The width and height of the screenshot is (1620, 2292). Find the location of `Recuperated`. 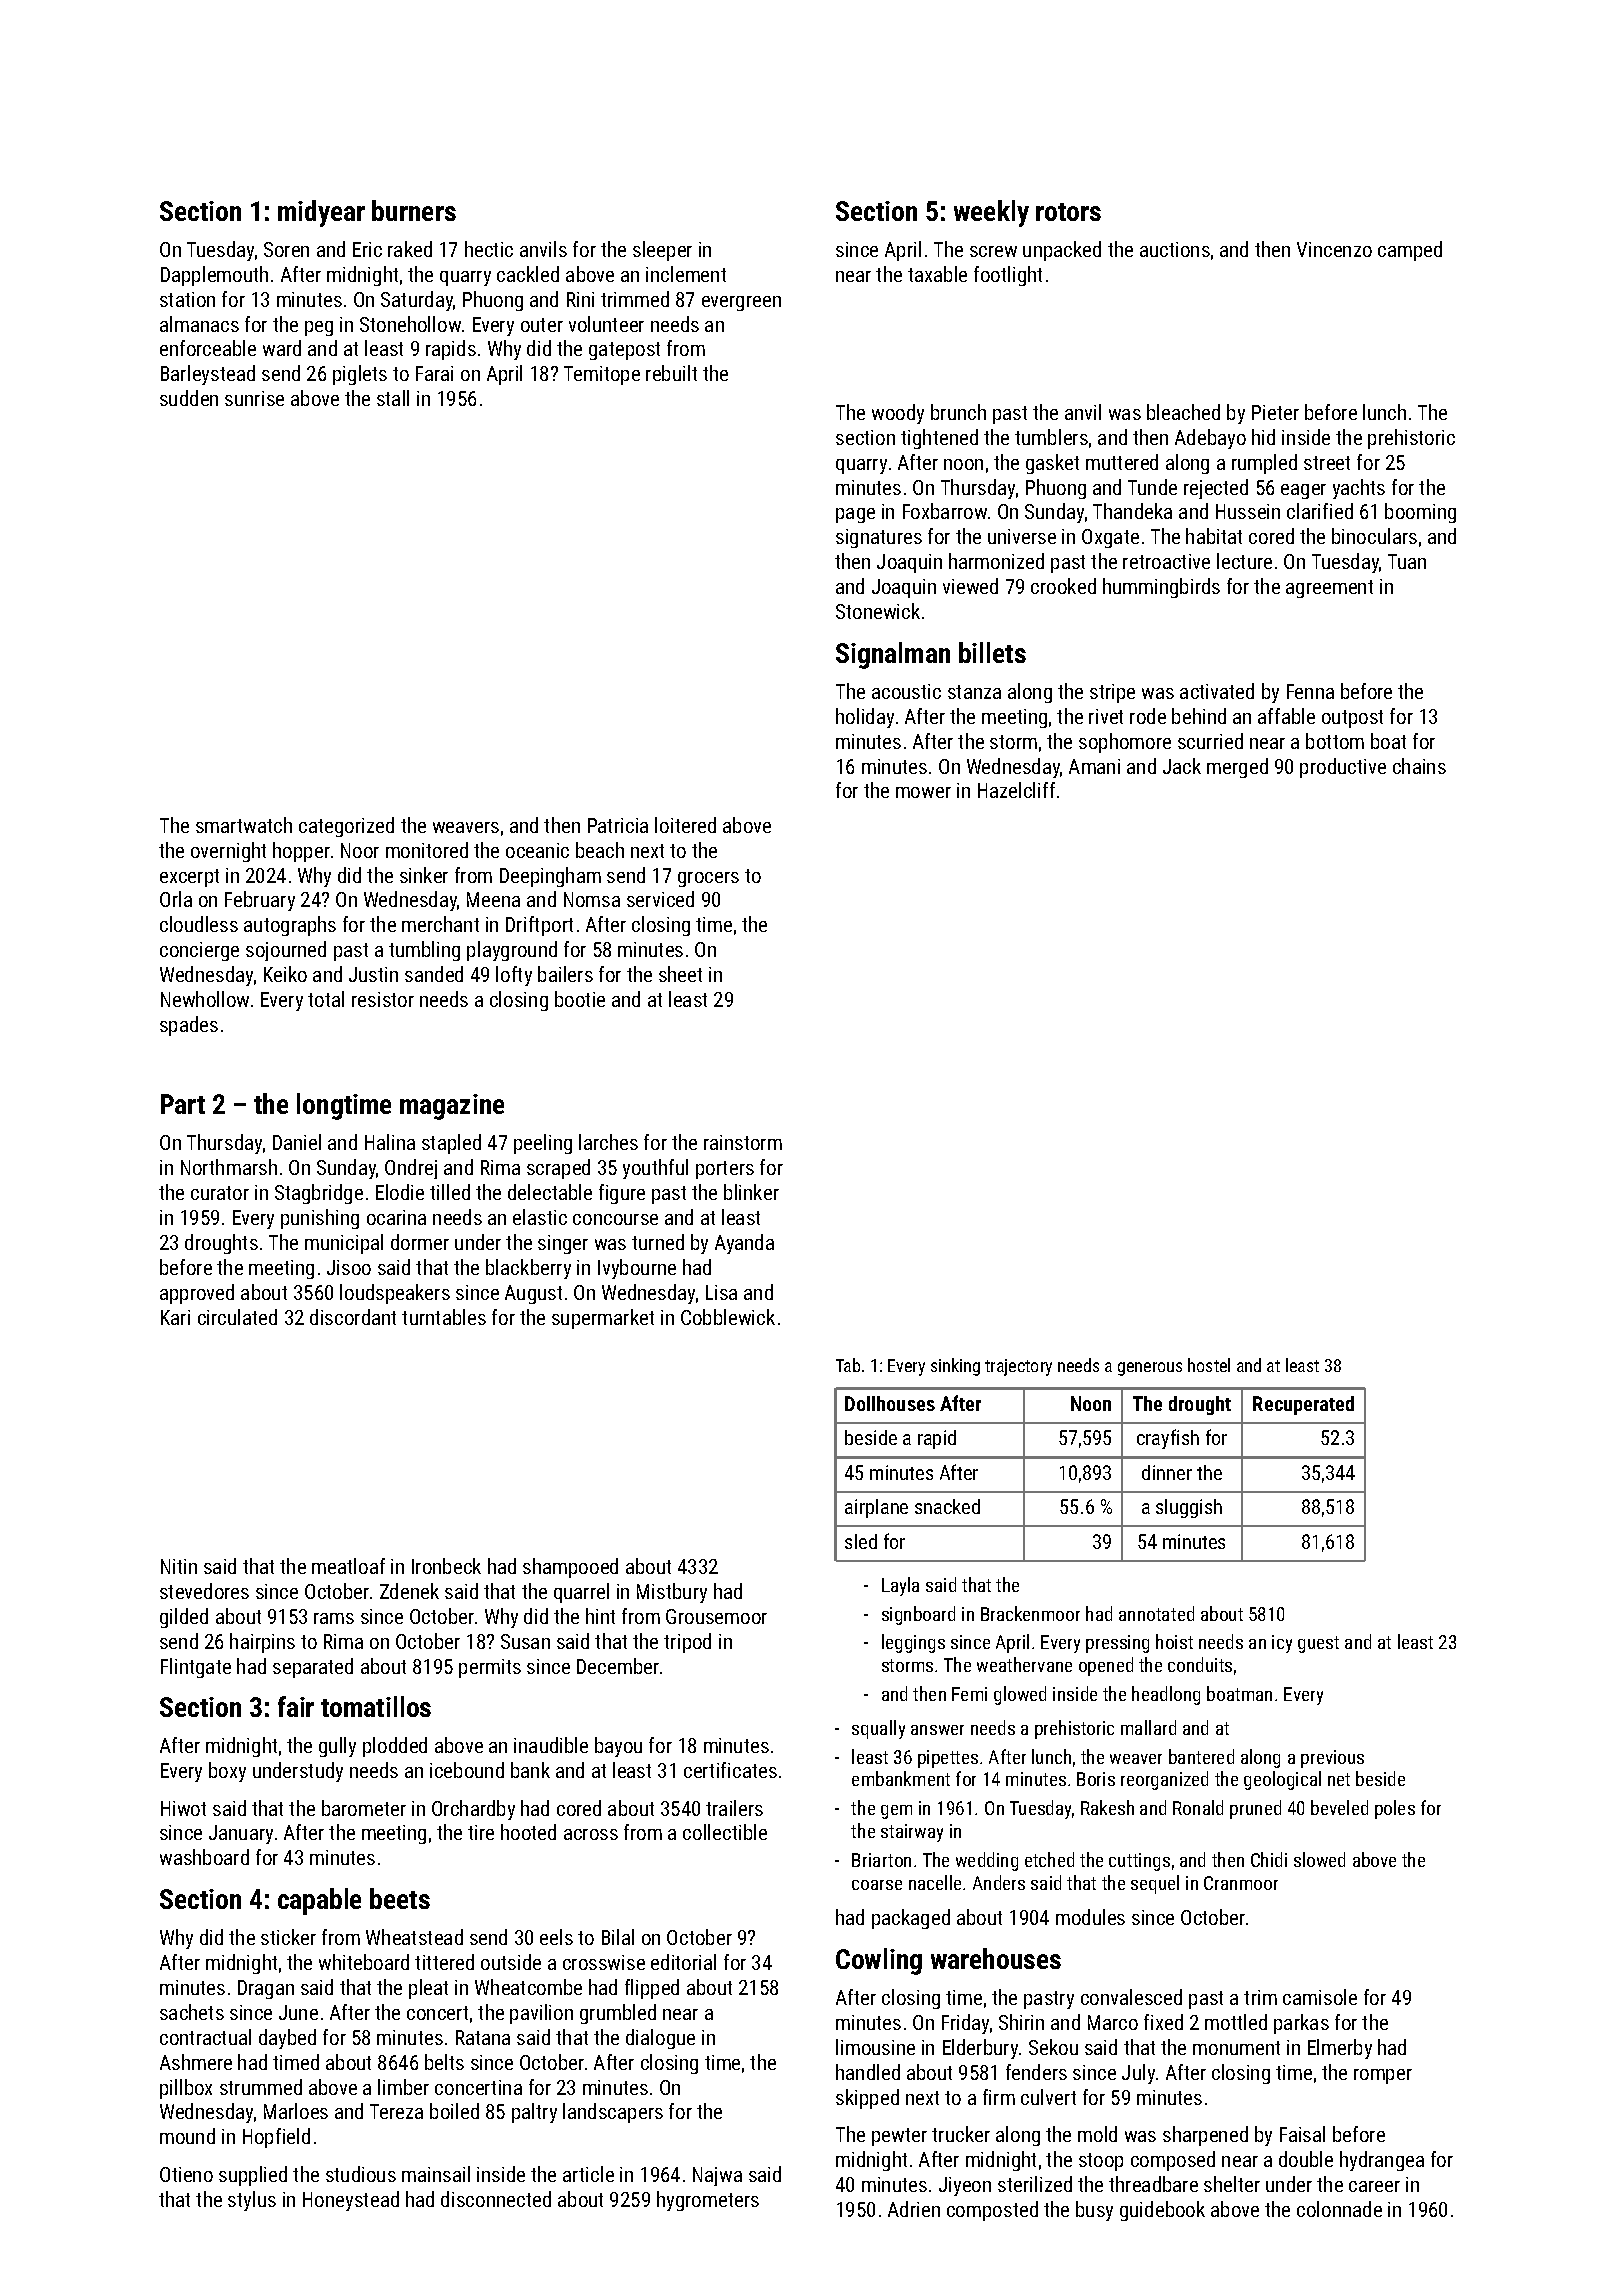

Recuperated is located at coordinates (1303, 1405).
